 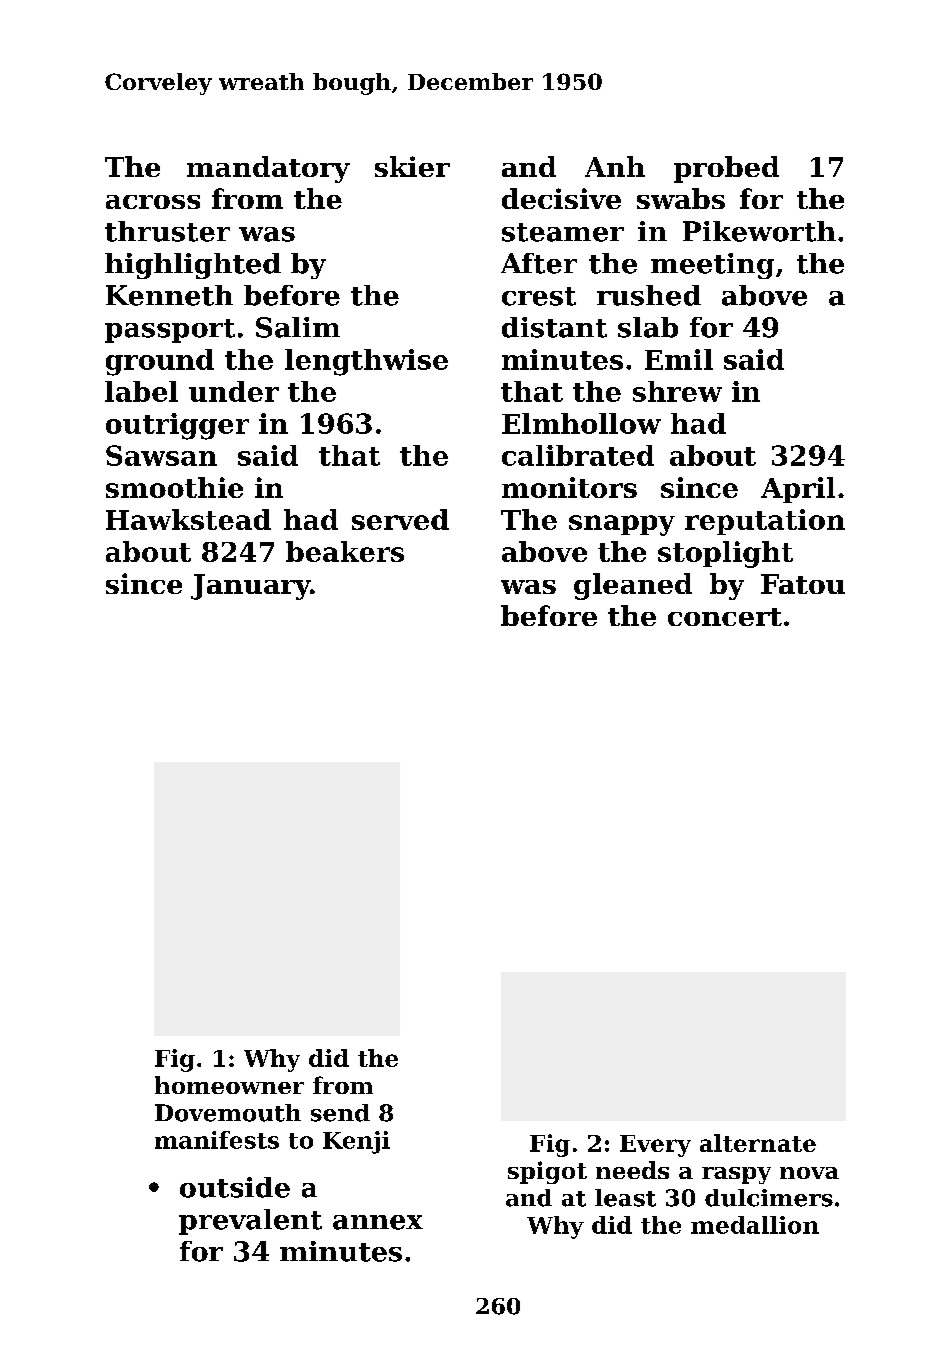 What do you see at coordinates (412, 166) in the page?
I see `skier` at bounding box center [412, 166].
